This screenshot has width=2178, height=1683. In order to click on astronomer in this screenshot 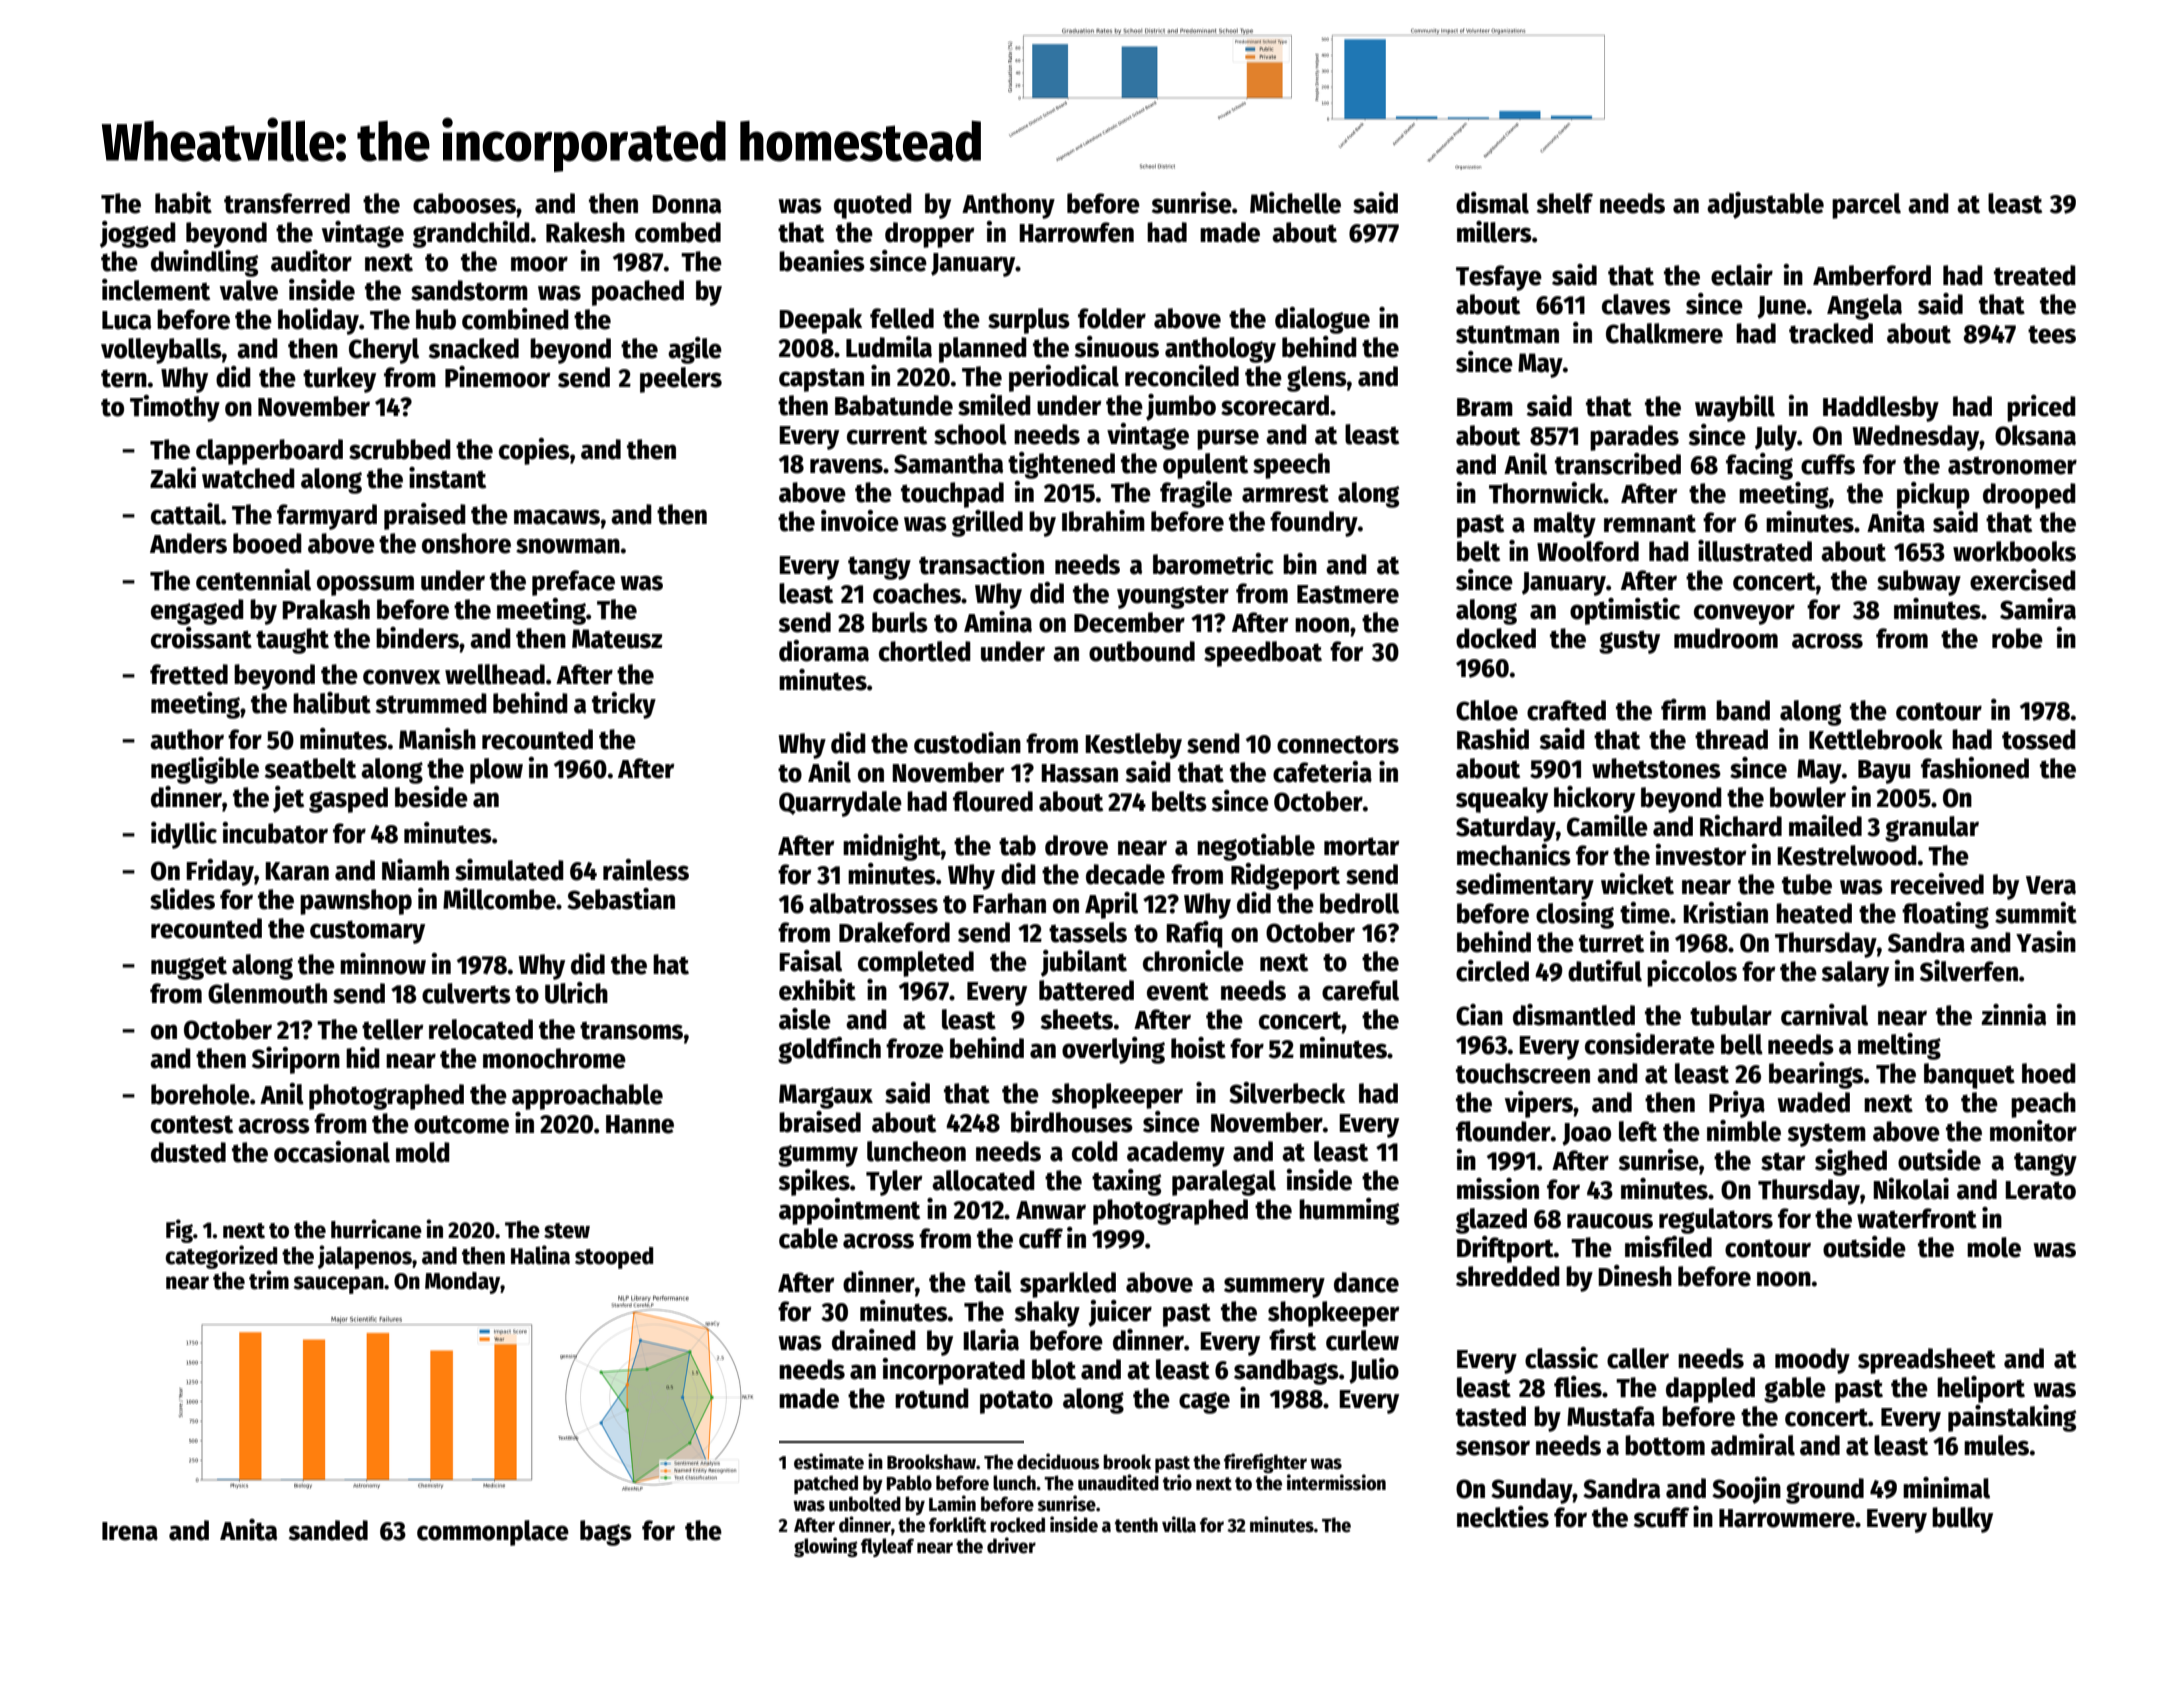, I will do `click(2012, 466)`.
